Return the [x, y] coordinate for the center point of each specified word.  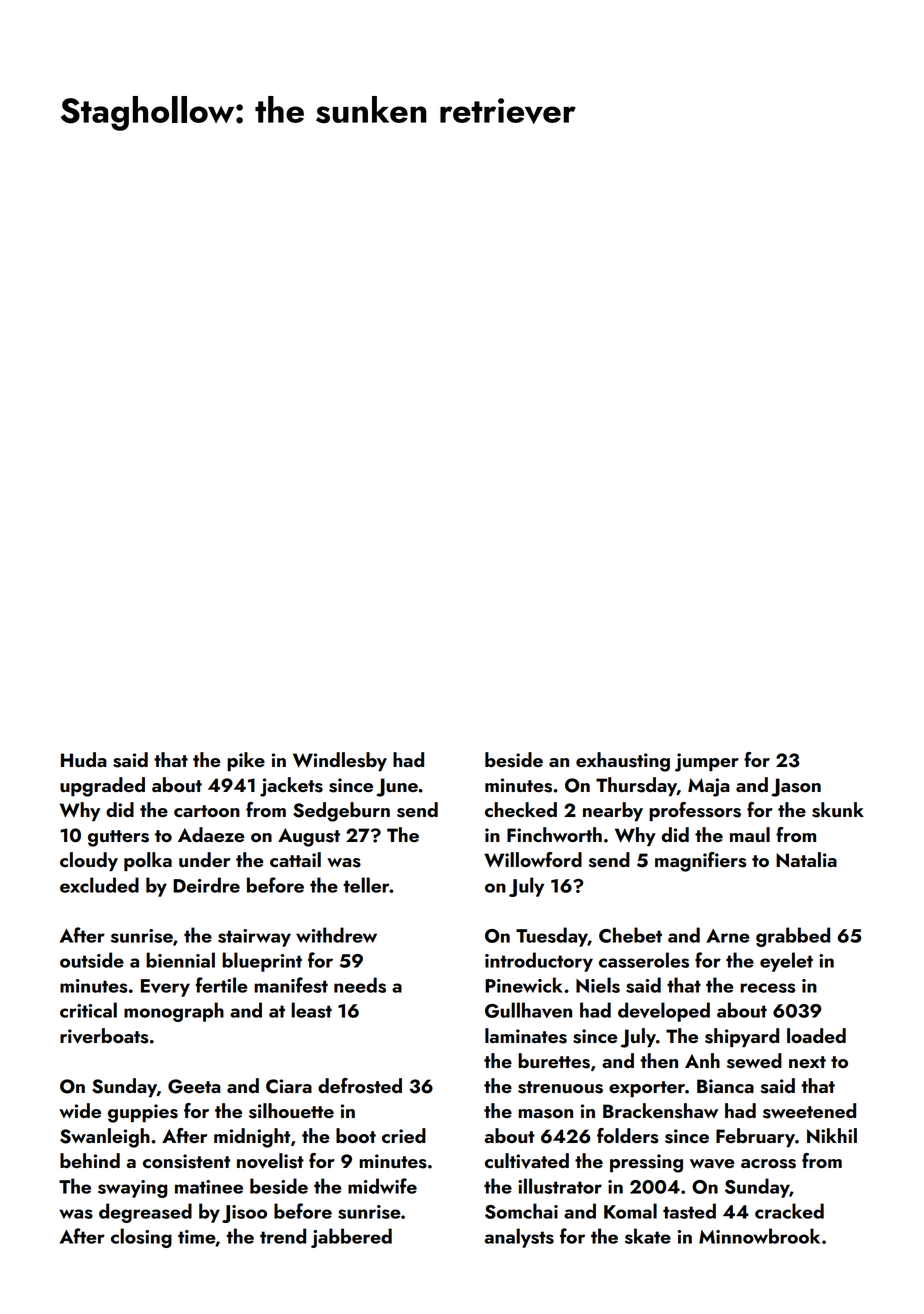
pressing [646, 1163]
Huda [84, 760]
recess [767, 988]
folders [627, 1136]
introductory [539, 962]
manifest [291, 985]
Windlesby [340, 761]
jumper [707, 762]
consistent [186, 1161]
